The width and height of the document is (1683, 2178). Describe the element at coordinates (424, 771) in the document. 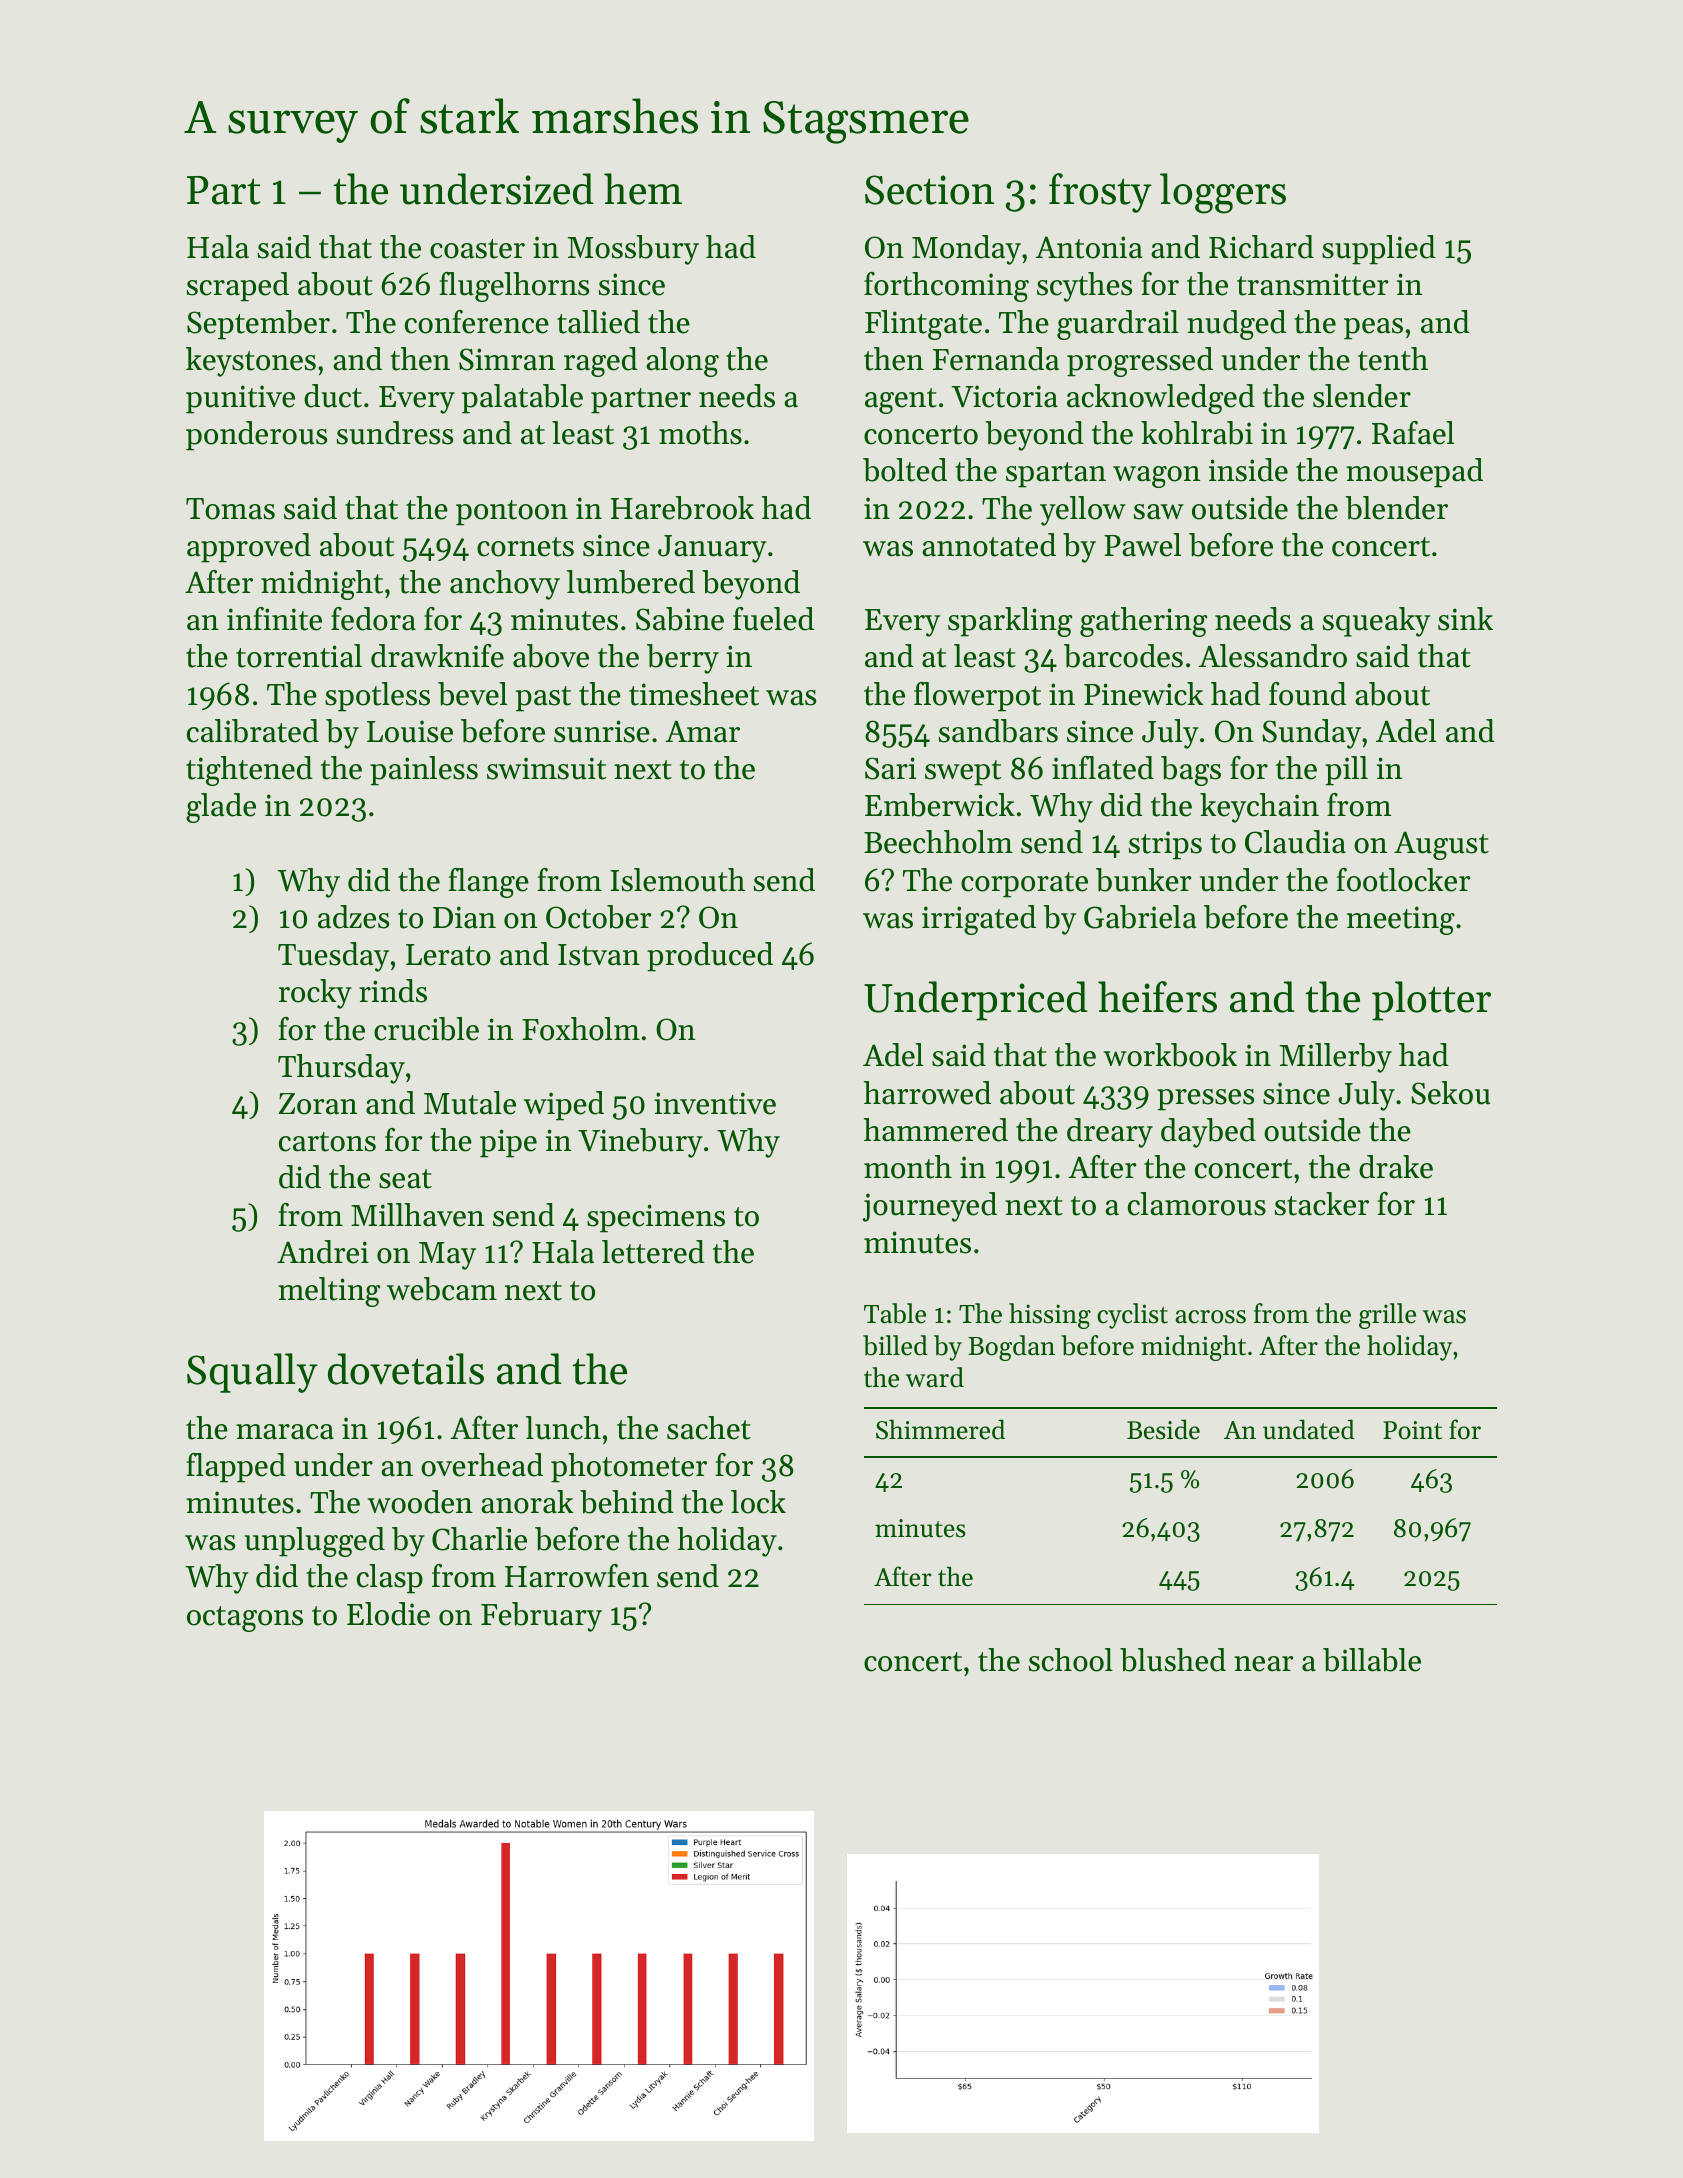

I see `painless` at that location.
